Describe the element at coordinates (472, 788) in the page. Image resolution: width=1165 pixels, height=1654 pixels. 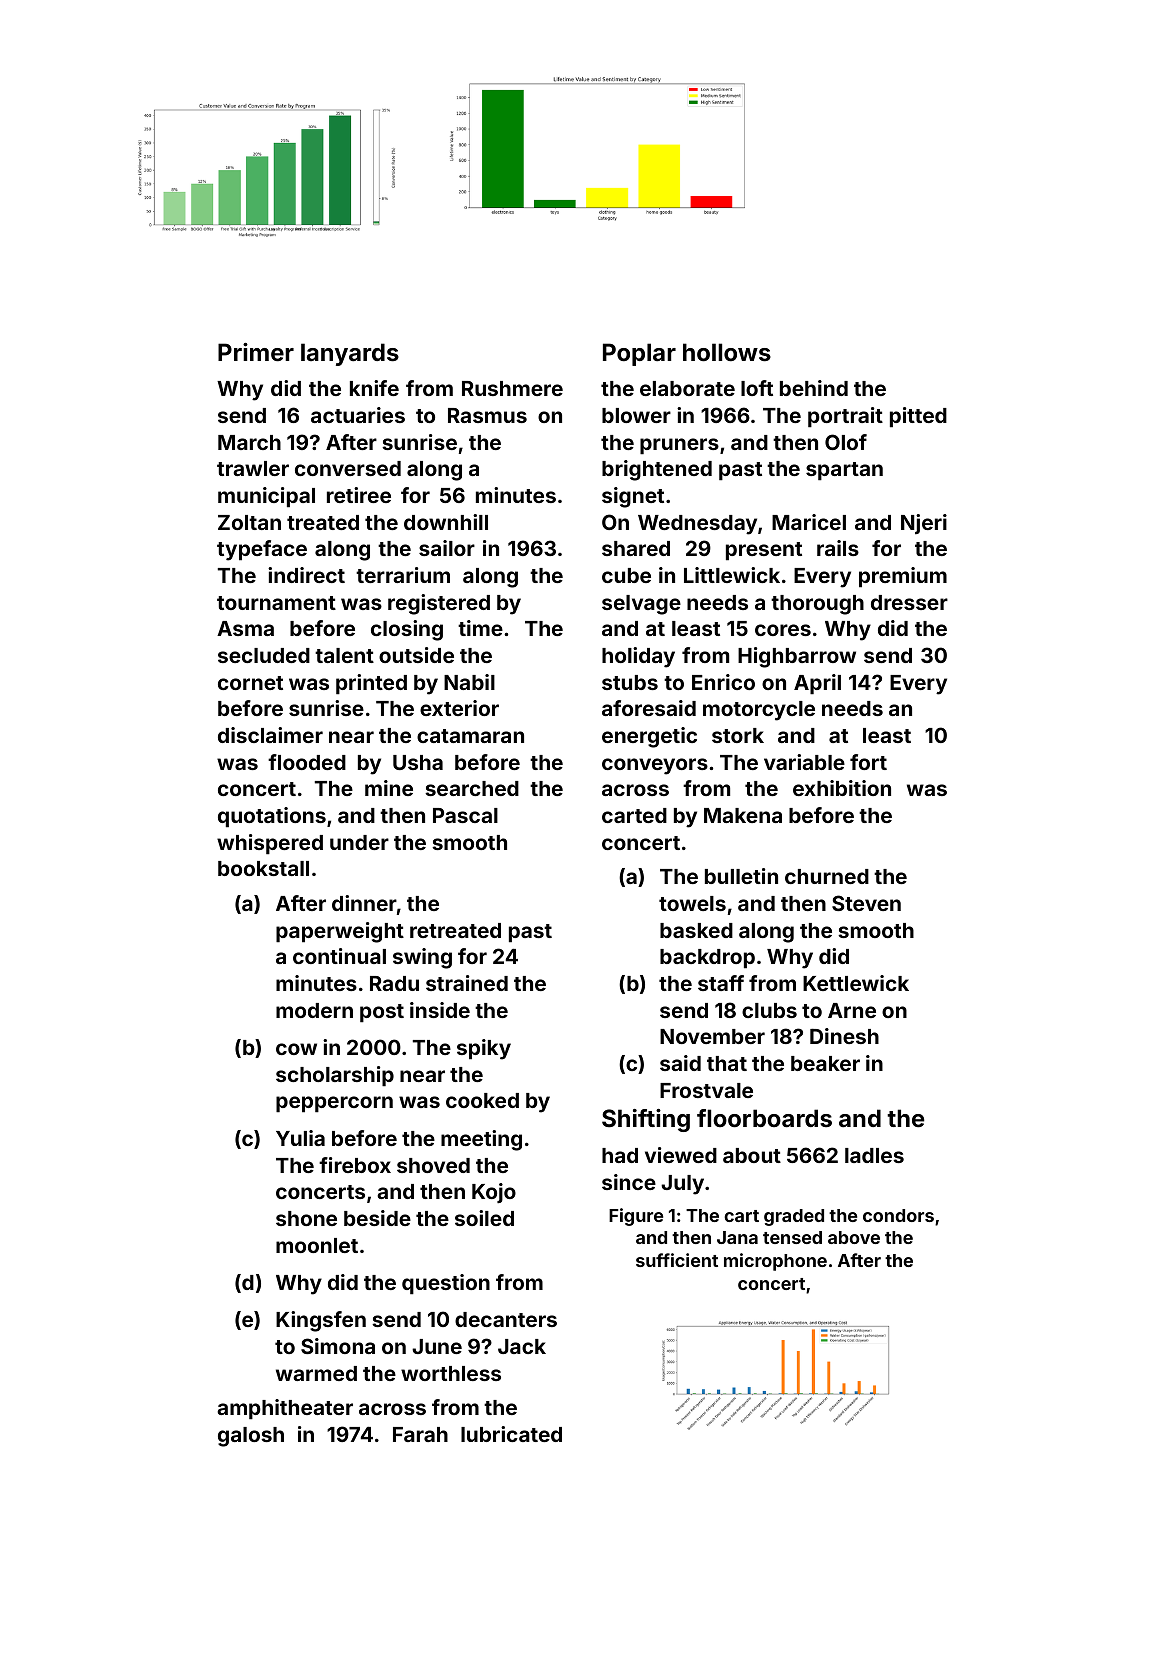
I see `searched` at that location.
